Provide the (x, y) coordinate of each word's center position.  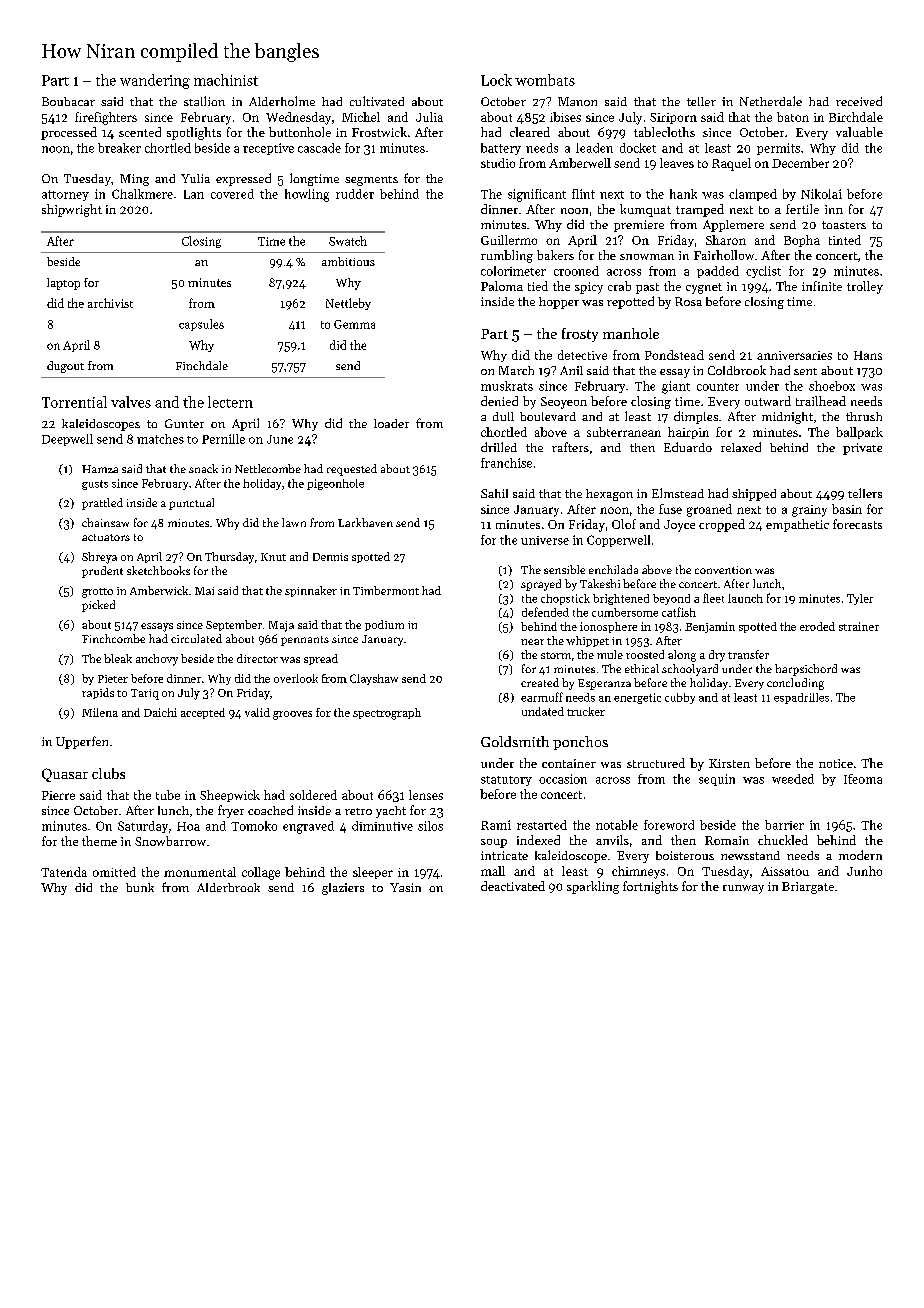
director (257, 658)
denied (499, 401)
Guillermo (509, 240)
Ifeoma (863, 779)
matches (160, 439)
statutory (506, 781)
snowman (647, 257)
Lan (194, 194)
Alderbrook (228, 887)
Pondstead (674, 355)
